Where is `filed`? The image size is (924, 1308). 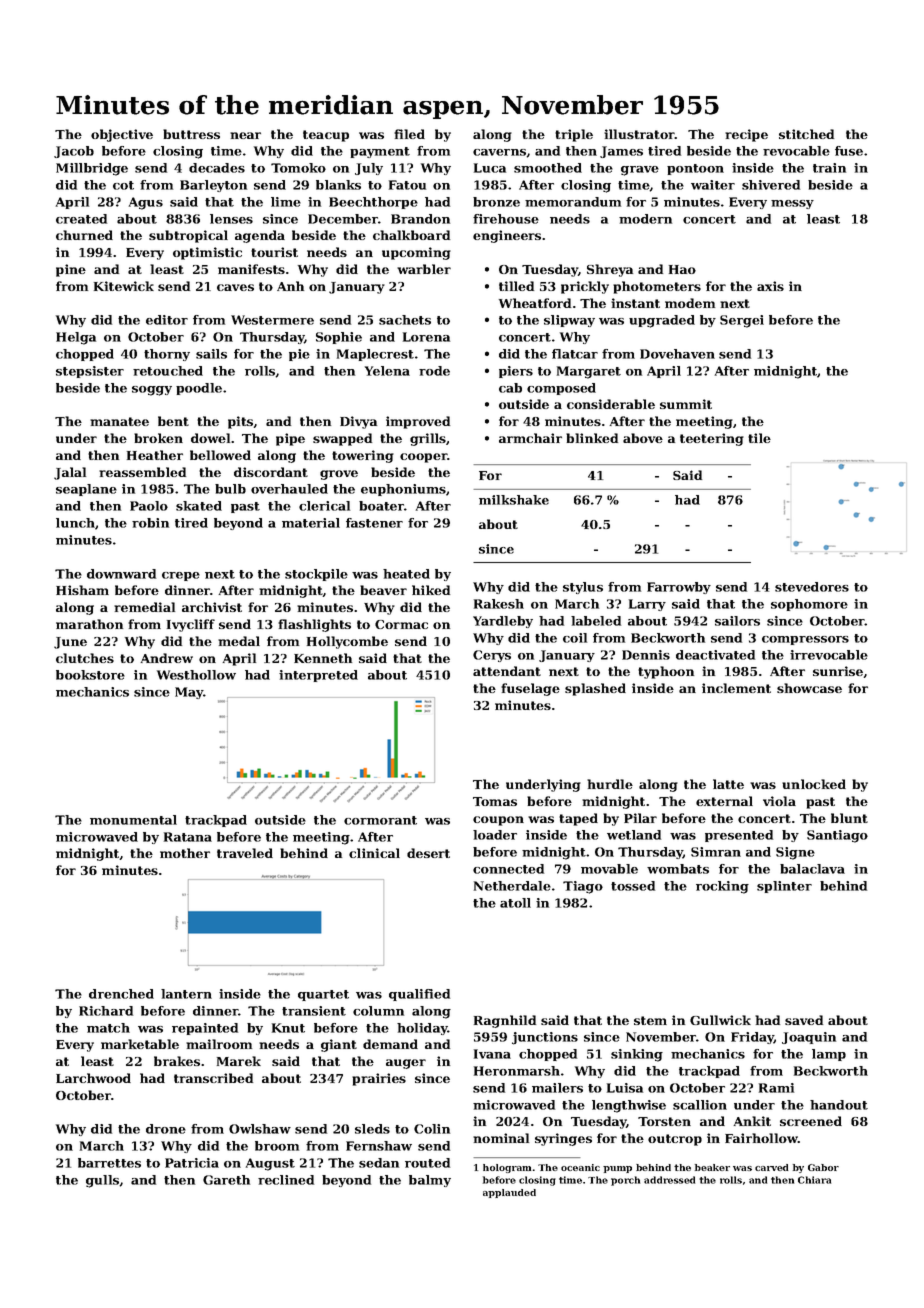
filed is located at coordinates (409, 134).
